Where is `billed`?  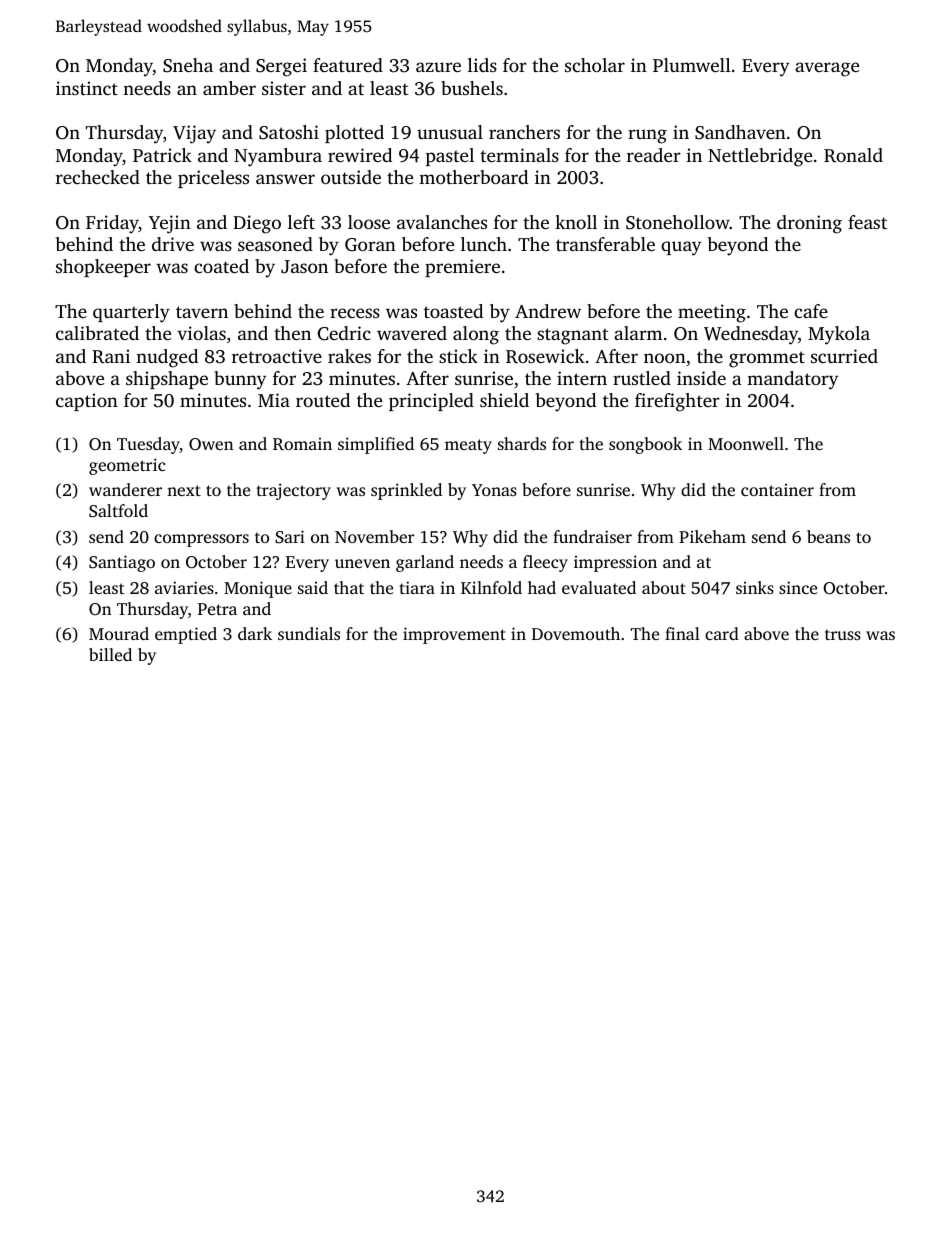
billed is located at coordinates (110, 654).
